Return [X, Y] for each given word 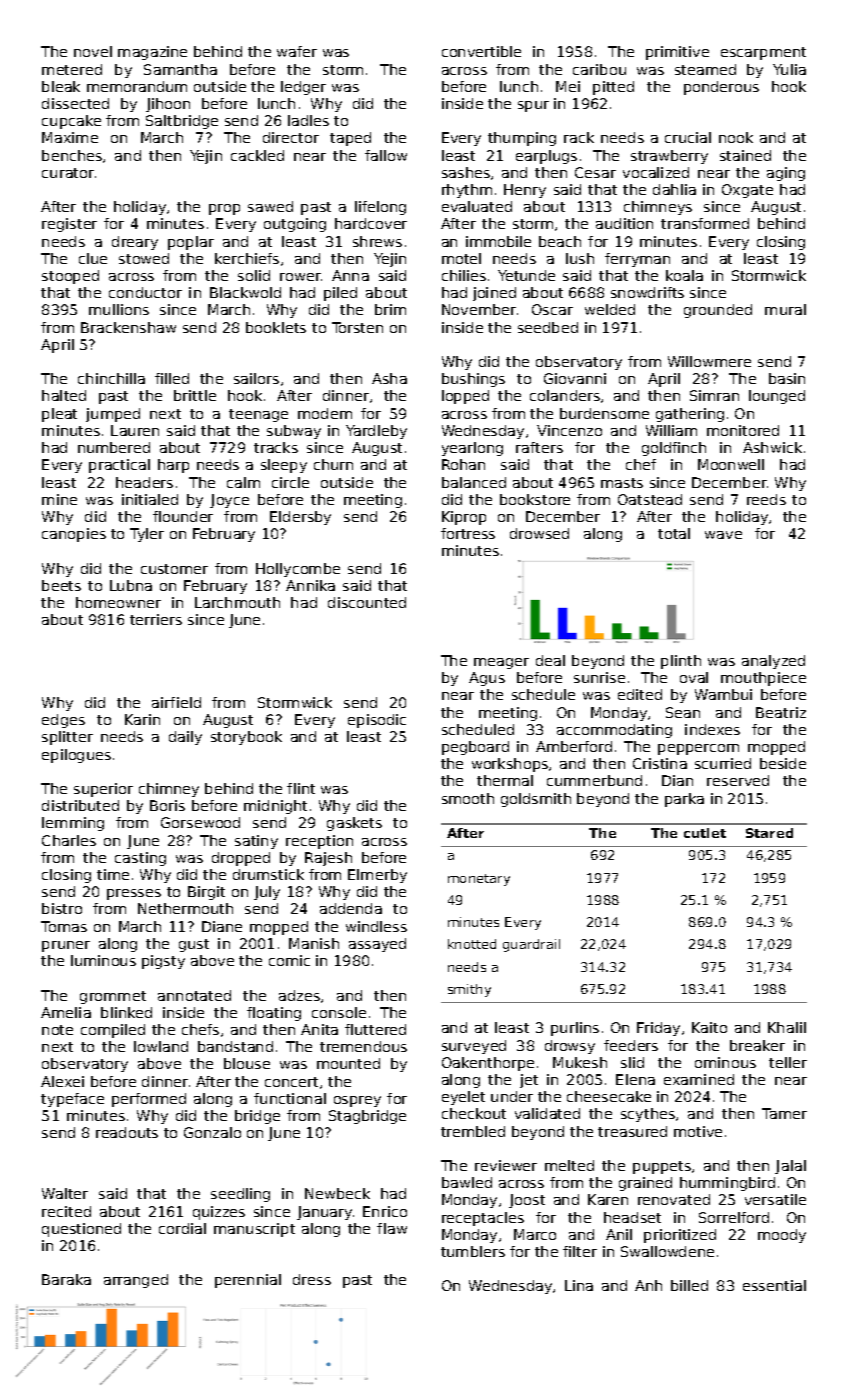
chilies [464, 275]
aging [786, 174]
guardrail [531, 945]
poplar [191, 243]
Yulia [789, 69]
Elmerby [377, 876]
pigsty [163, 962]
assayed [377, 945]
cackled [257, 155]
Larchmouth [237, 602]
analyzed [773, 662]
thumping [522, 139]
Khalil [787, 1027]
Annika [310, 585]
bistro [62, 908]
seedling [240, 1195]
